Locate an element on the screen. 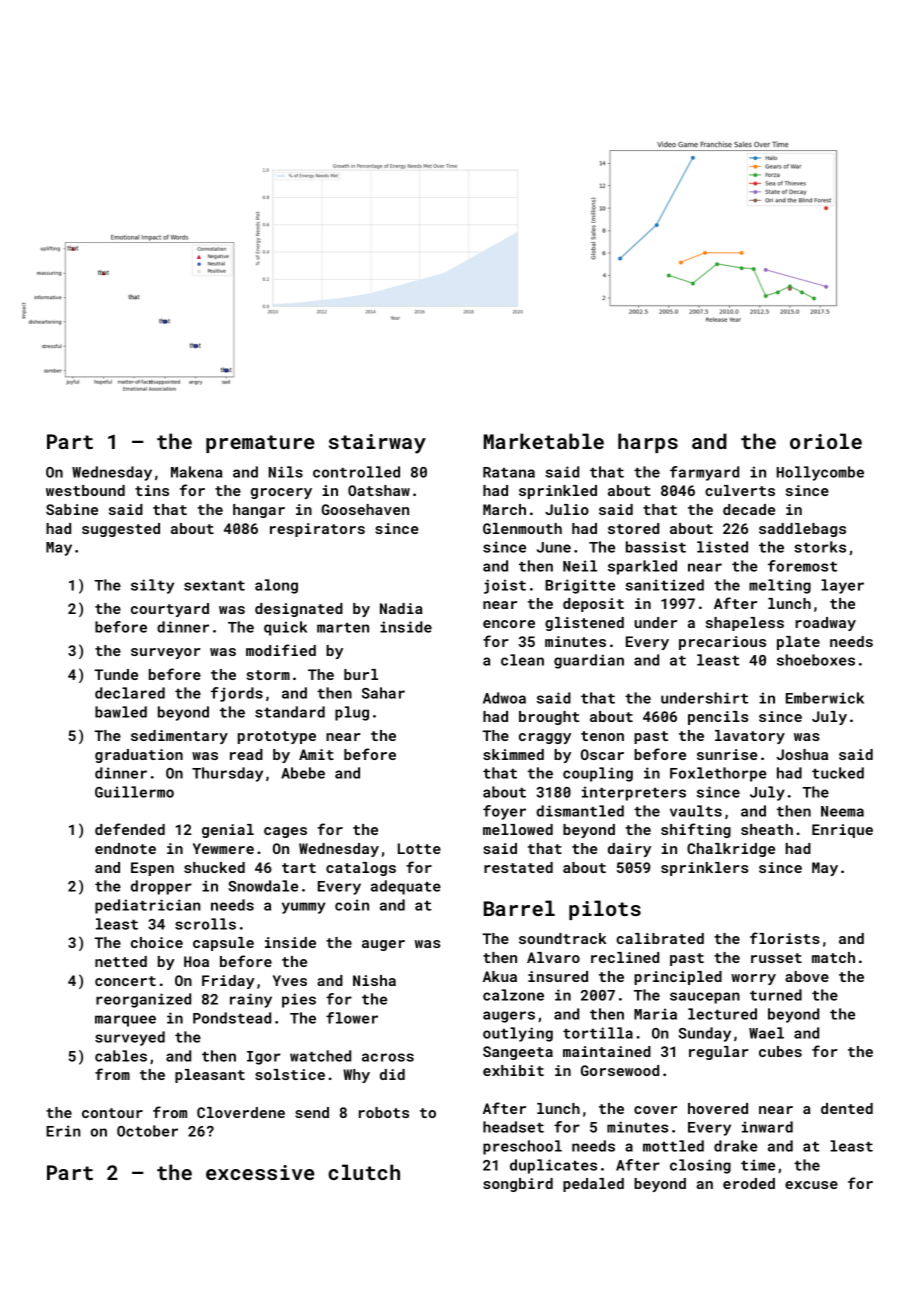 The height and width of the screenshot is (1314, 924). excessive is located at coordinates (260, 1172).
